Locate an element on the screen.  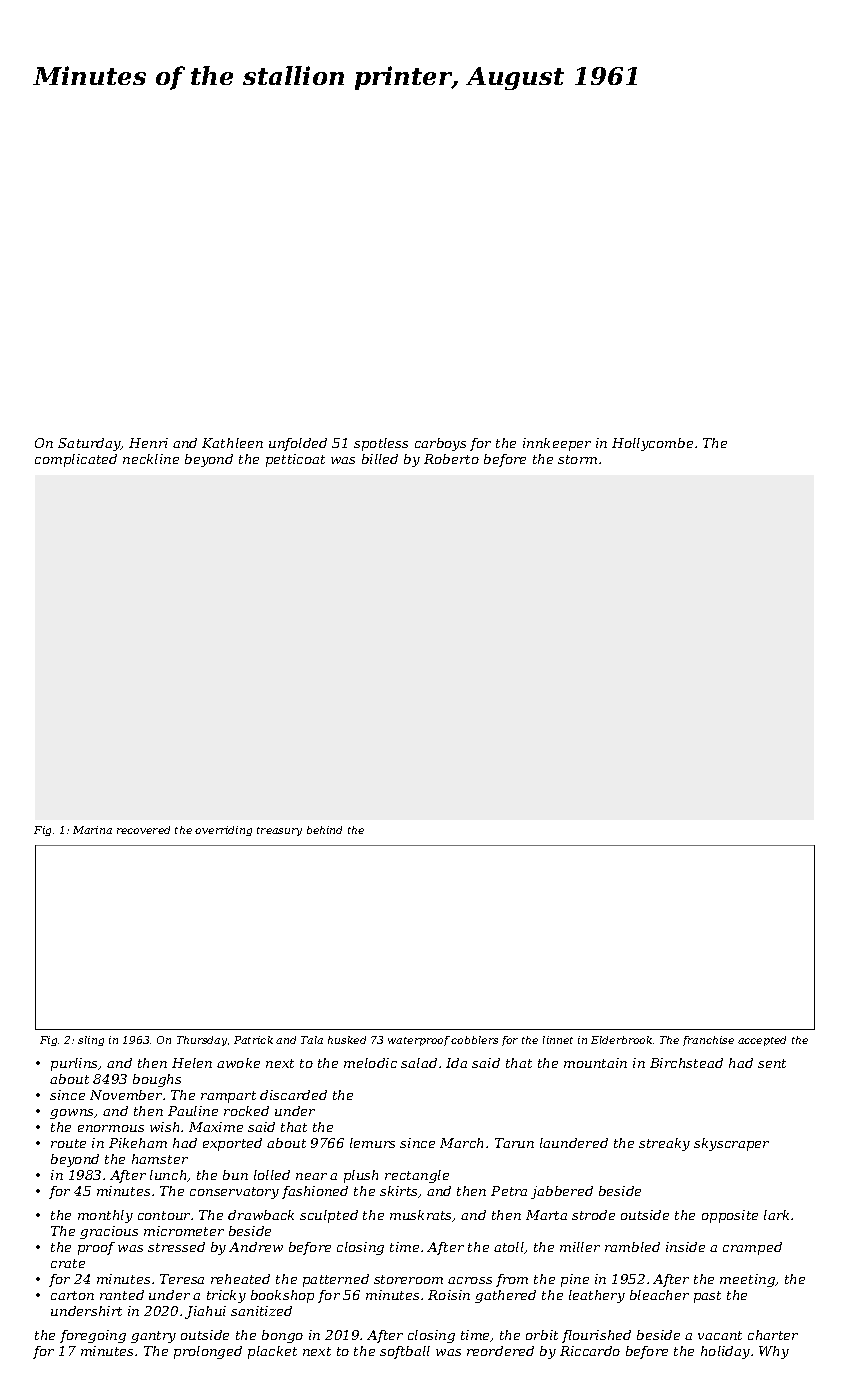
sling is located at coordinates (91, 1041).
